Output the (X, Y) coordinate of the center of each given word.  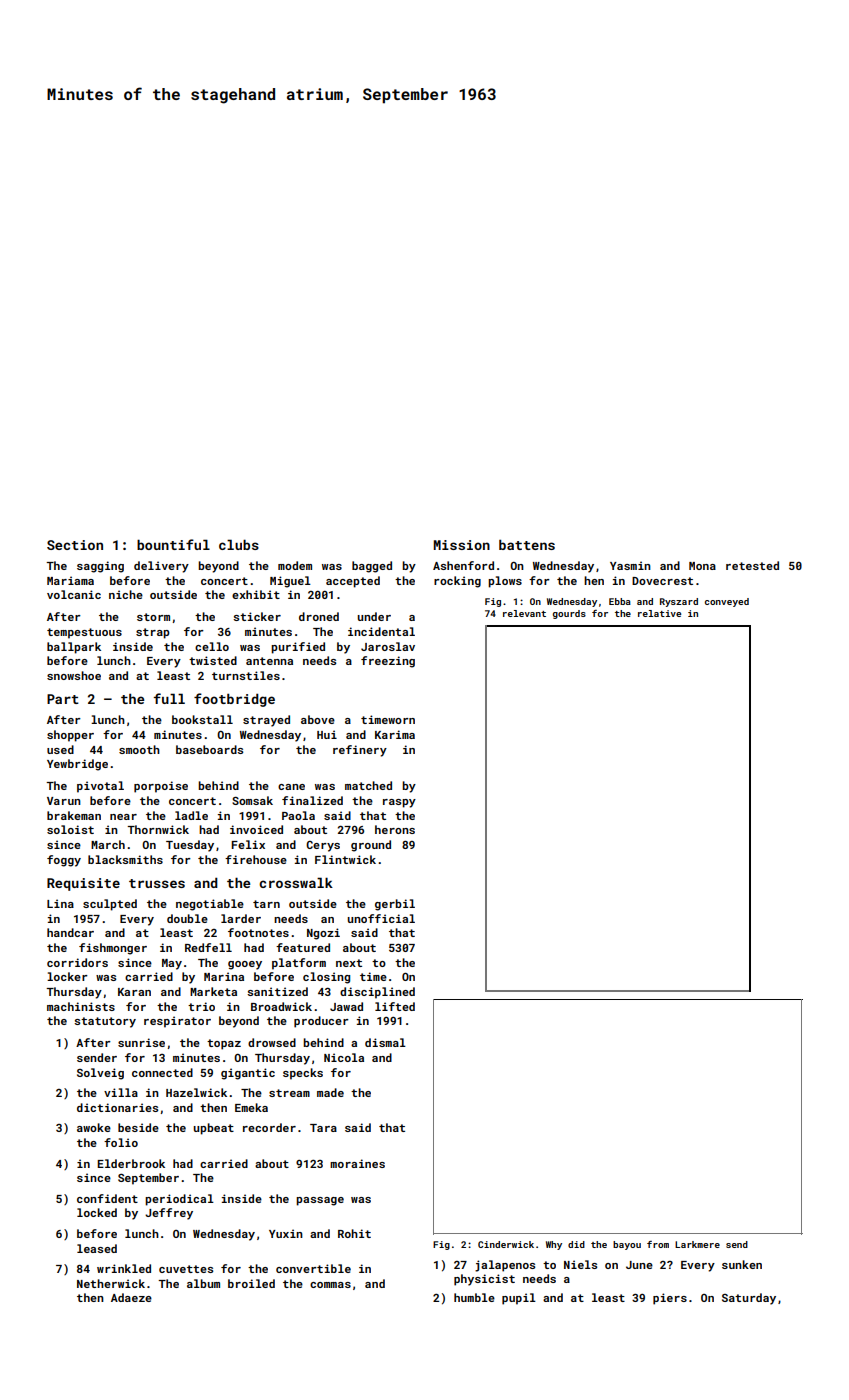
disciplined (377, 993)
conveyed (727, 602)
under (374, 616)
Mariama (70, 580)
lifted (395, 1006)
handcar (70, 932)
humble (474, 1297)
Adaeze (131, 1297)
